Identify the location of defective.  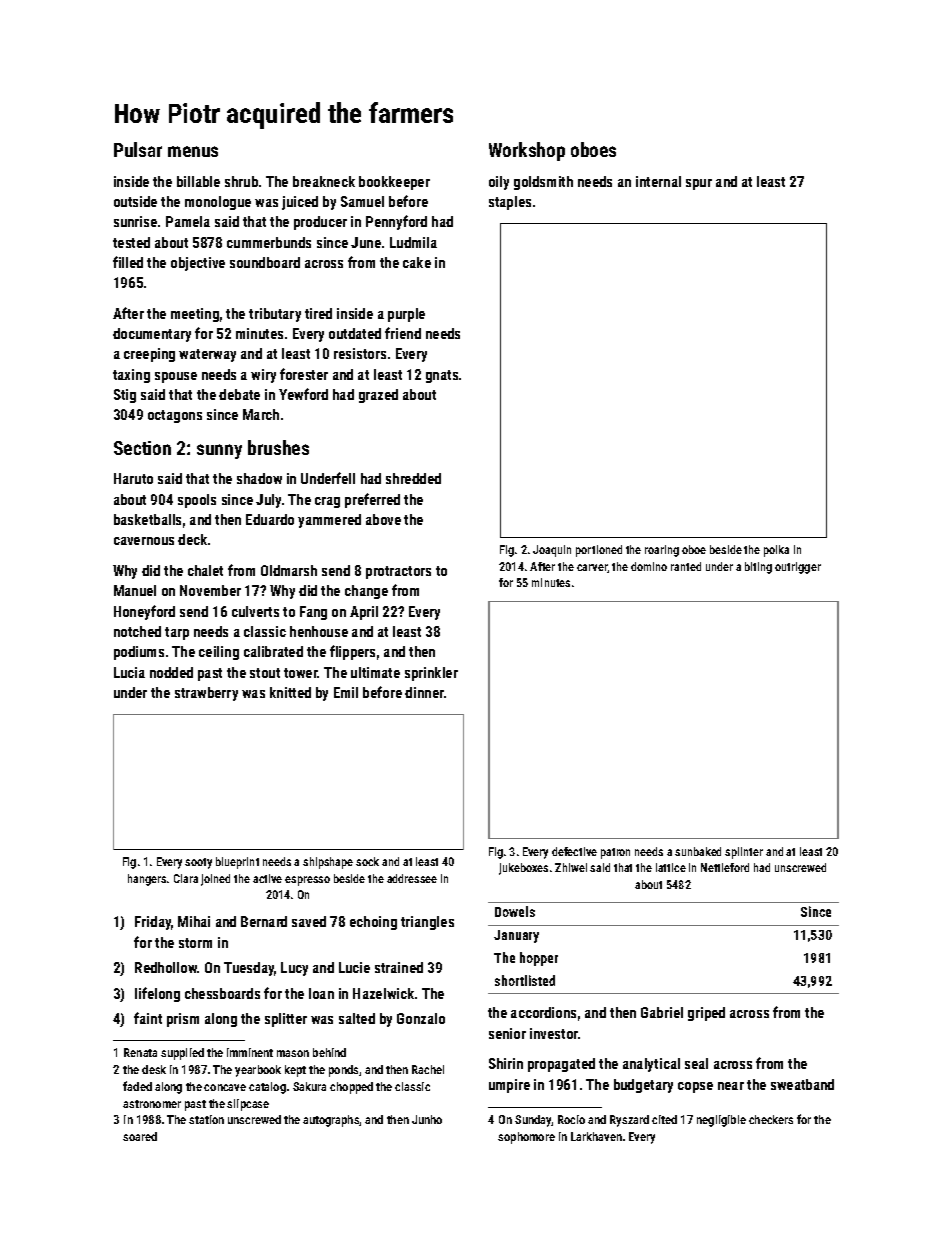
(574, 851).
